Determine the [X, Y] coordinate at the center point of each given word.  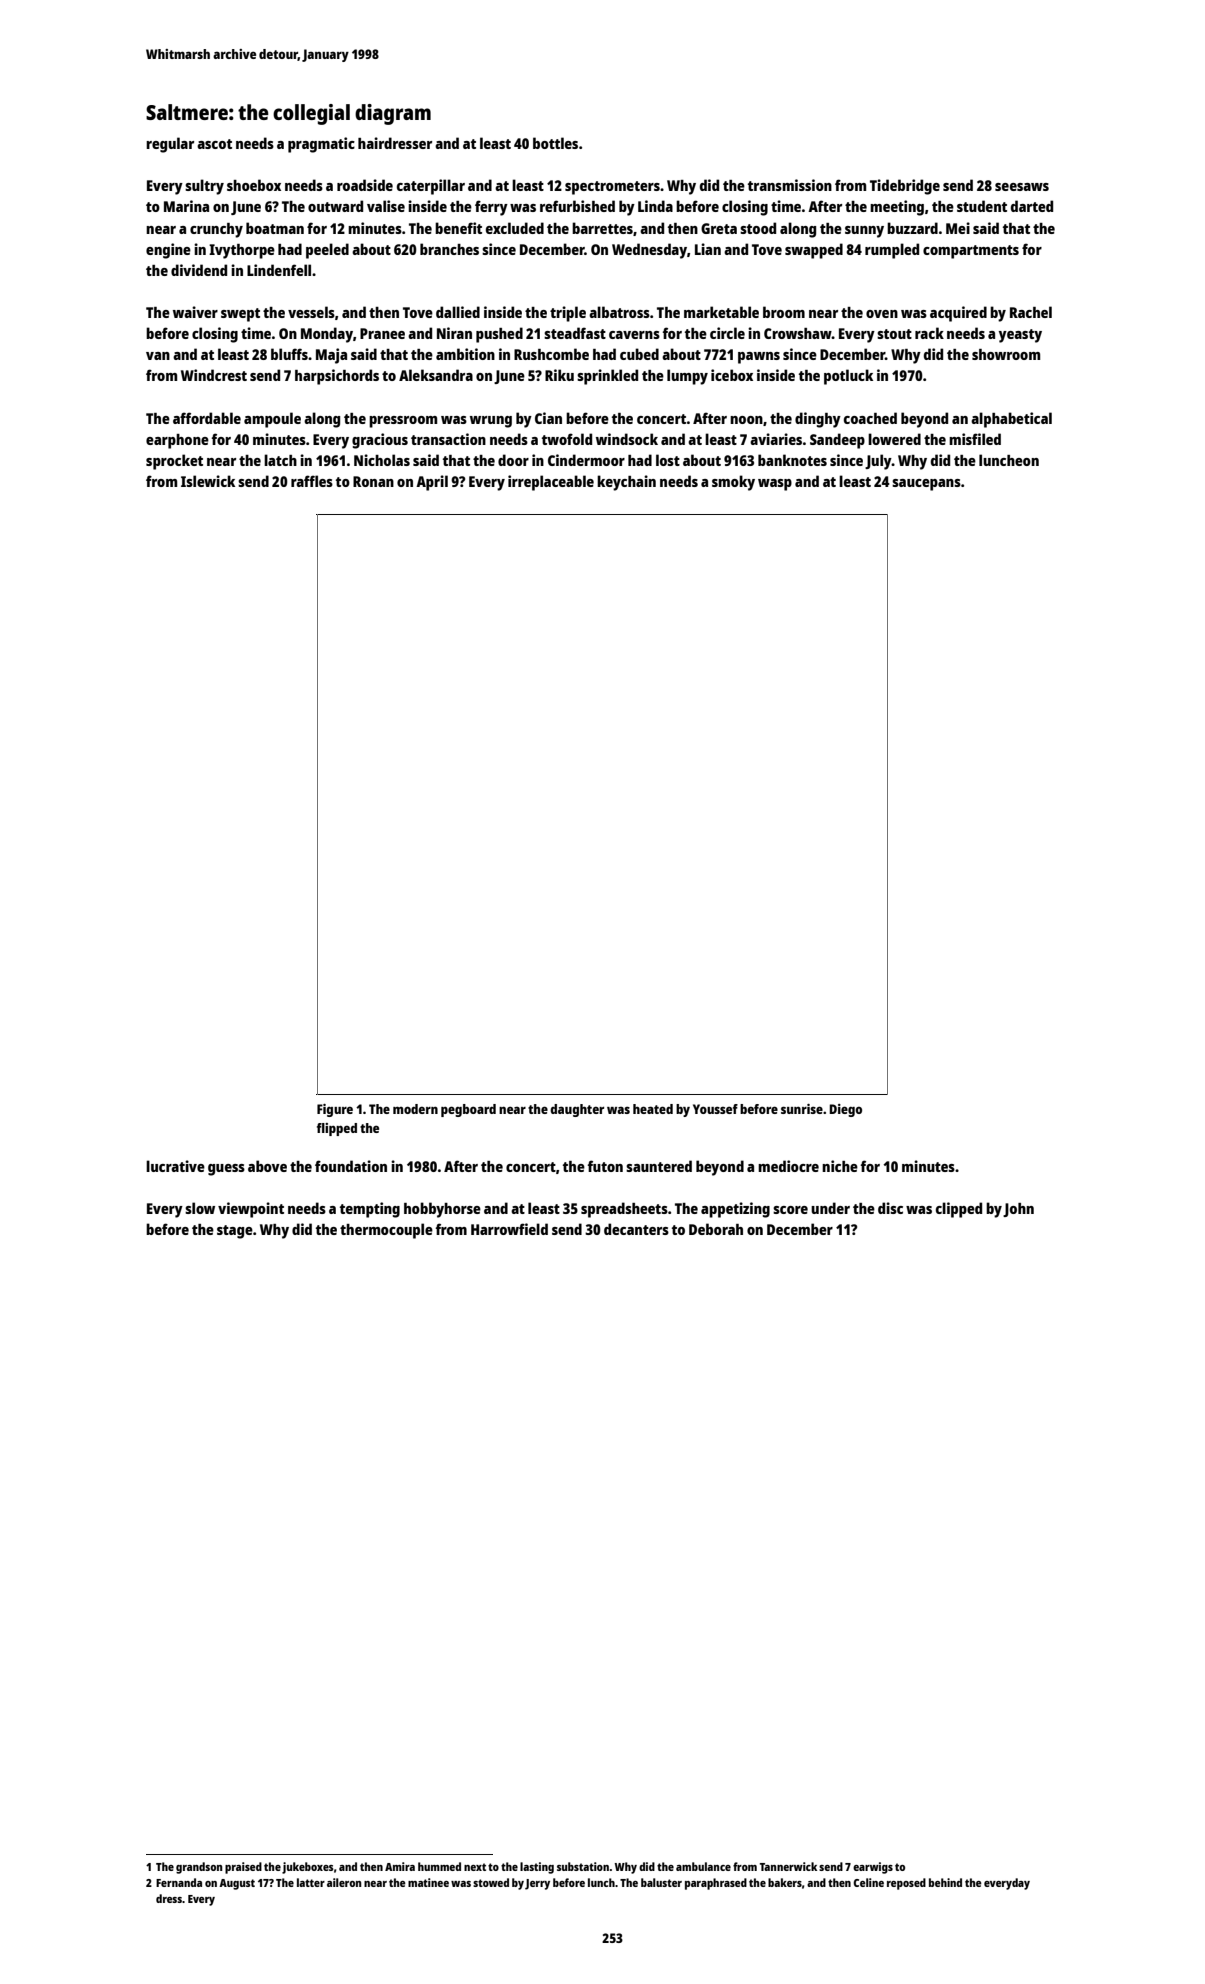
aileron [344, 1882]
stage [235, 1232]
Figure [335, 1110]
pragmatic [321, 145]
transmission [790, 185]
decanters [636, 1229]
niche [840, 1166]
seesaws [1022, 187]
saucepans [926, 485]
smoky [733, 483]
